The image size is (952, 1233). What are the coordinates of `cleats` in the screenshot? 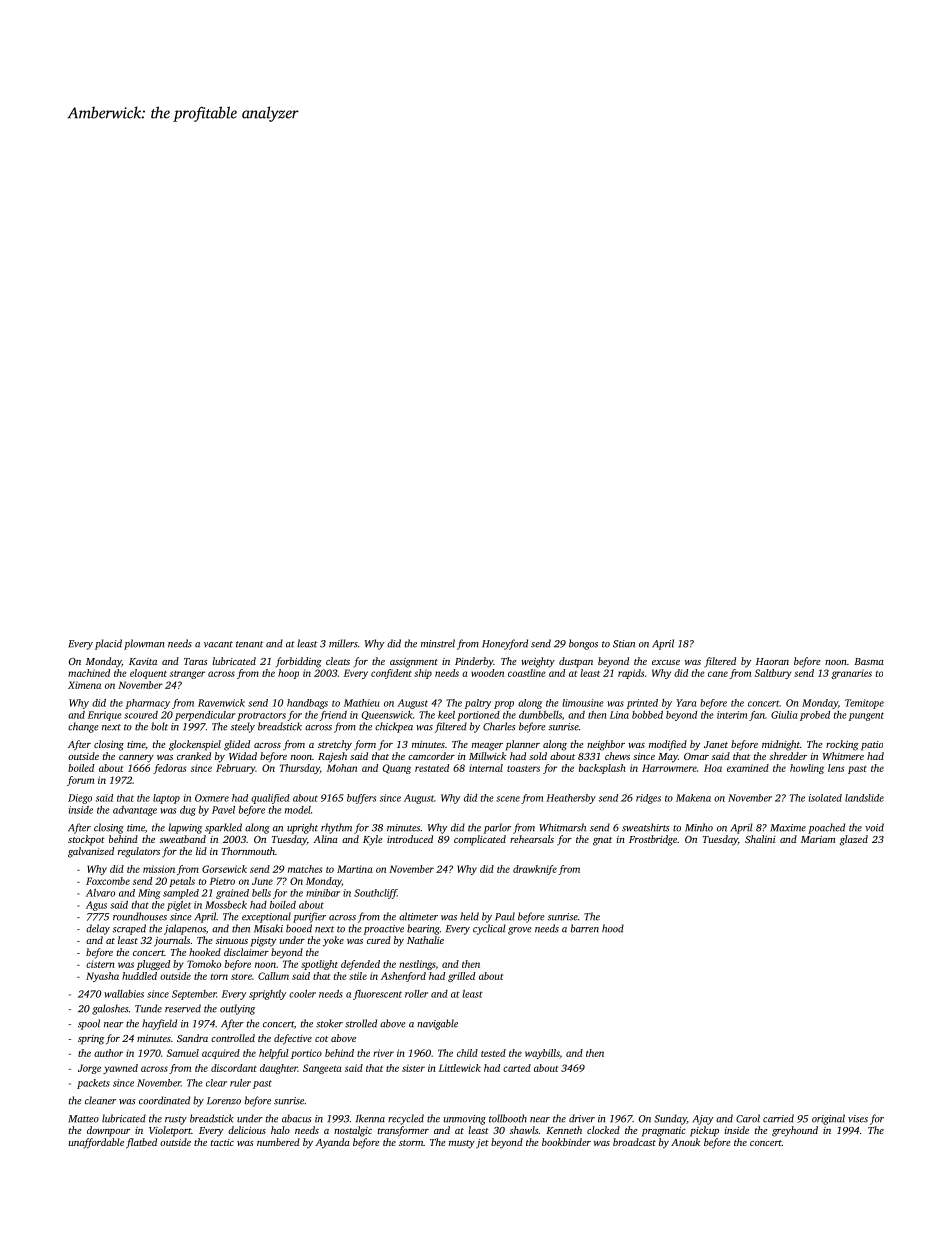 It's located at (338, 661).
